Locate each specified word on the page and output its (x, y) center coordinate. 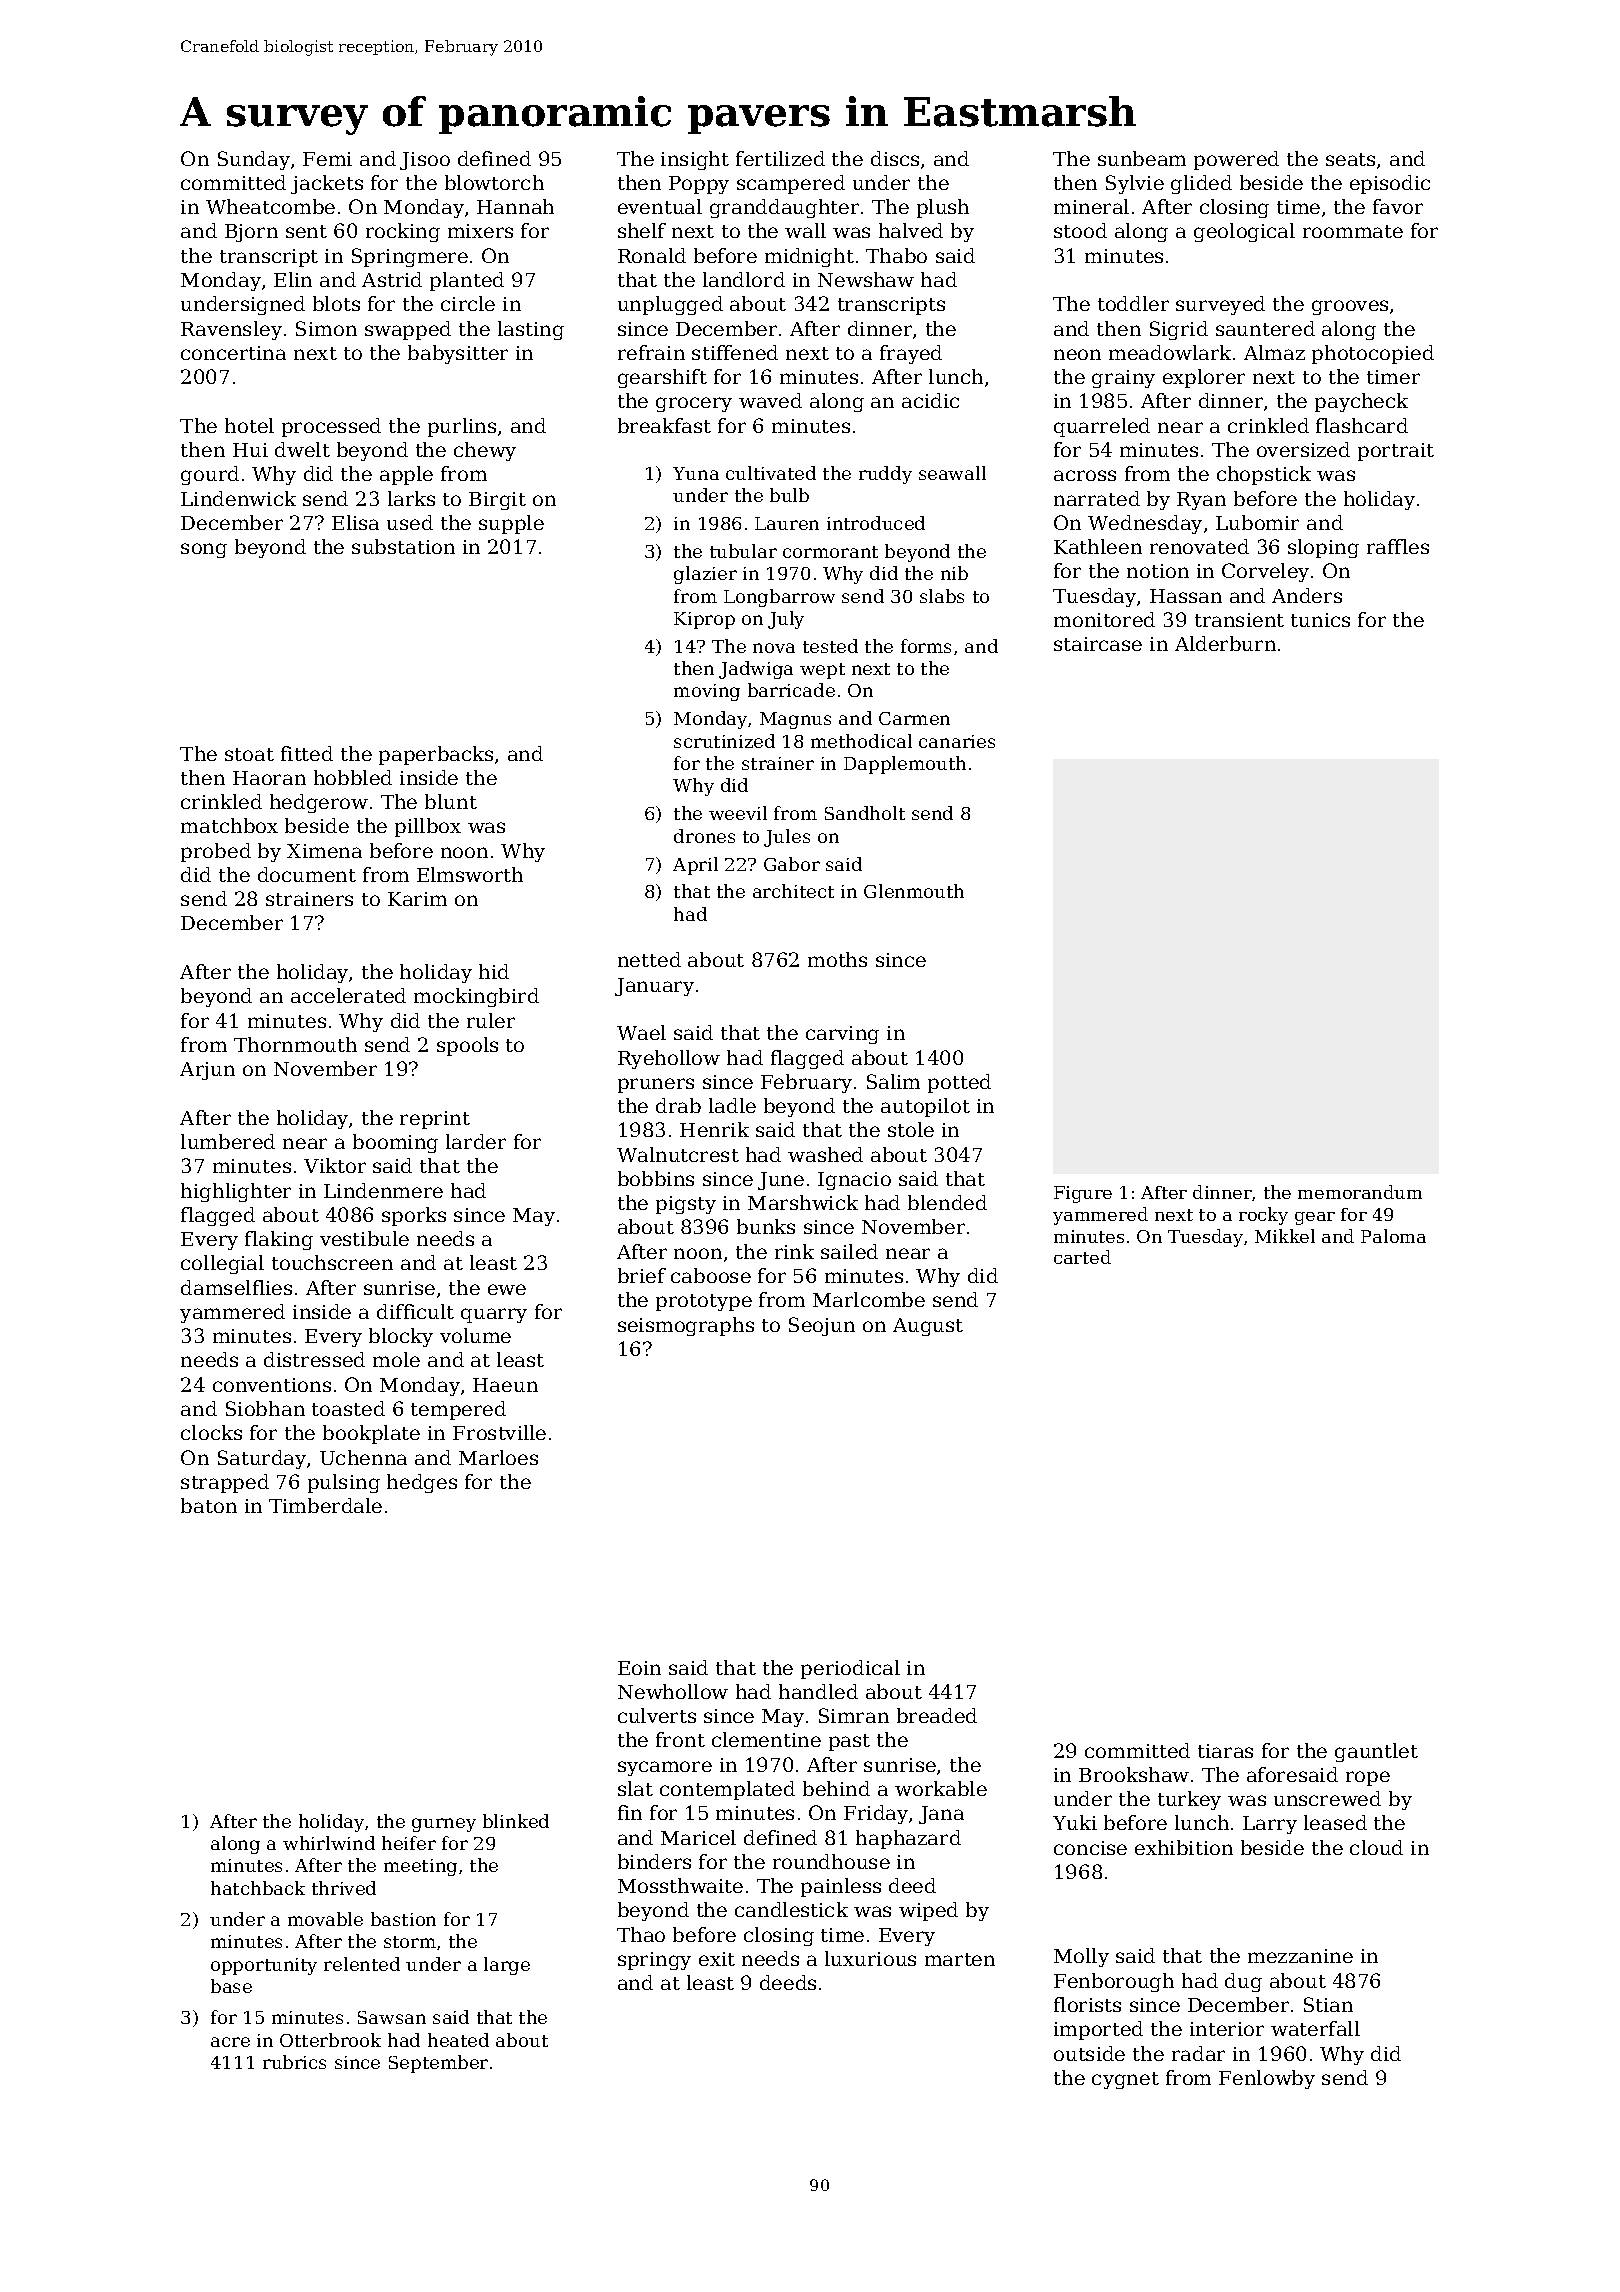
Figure (1083, 1194)
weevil (738, 813)
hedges (422, 1483)
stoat (249, 754)
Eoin (639, 1668)
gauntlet (1376, 1752)
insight (695, 160)
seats (1350, 159)
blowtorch (494, 182)
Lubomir (1257, 522)
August (928, 1327)
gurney (444, 1825)
